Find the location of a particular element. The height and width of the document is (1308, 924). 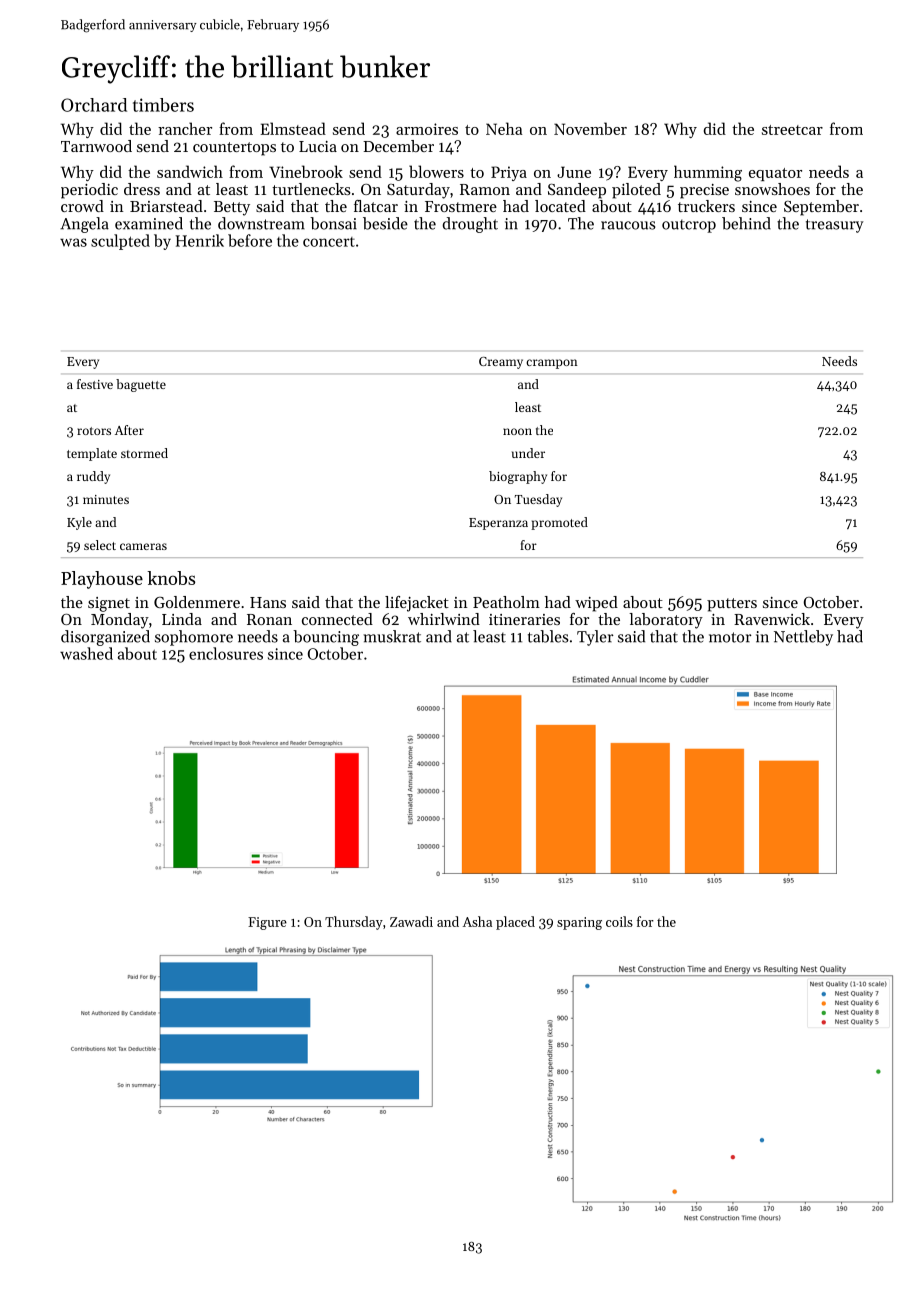

biography is located at coordinates (518, 477).
